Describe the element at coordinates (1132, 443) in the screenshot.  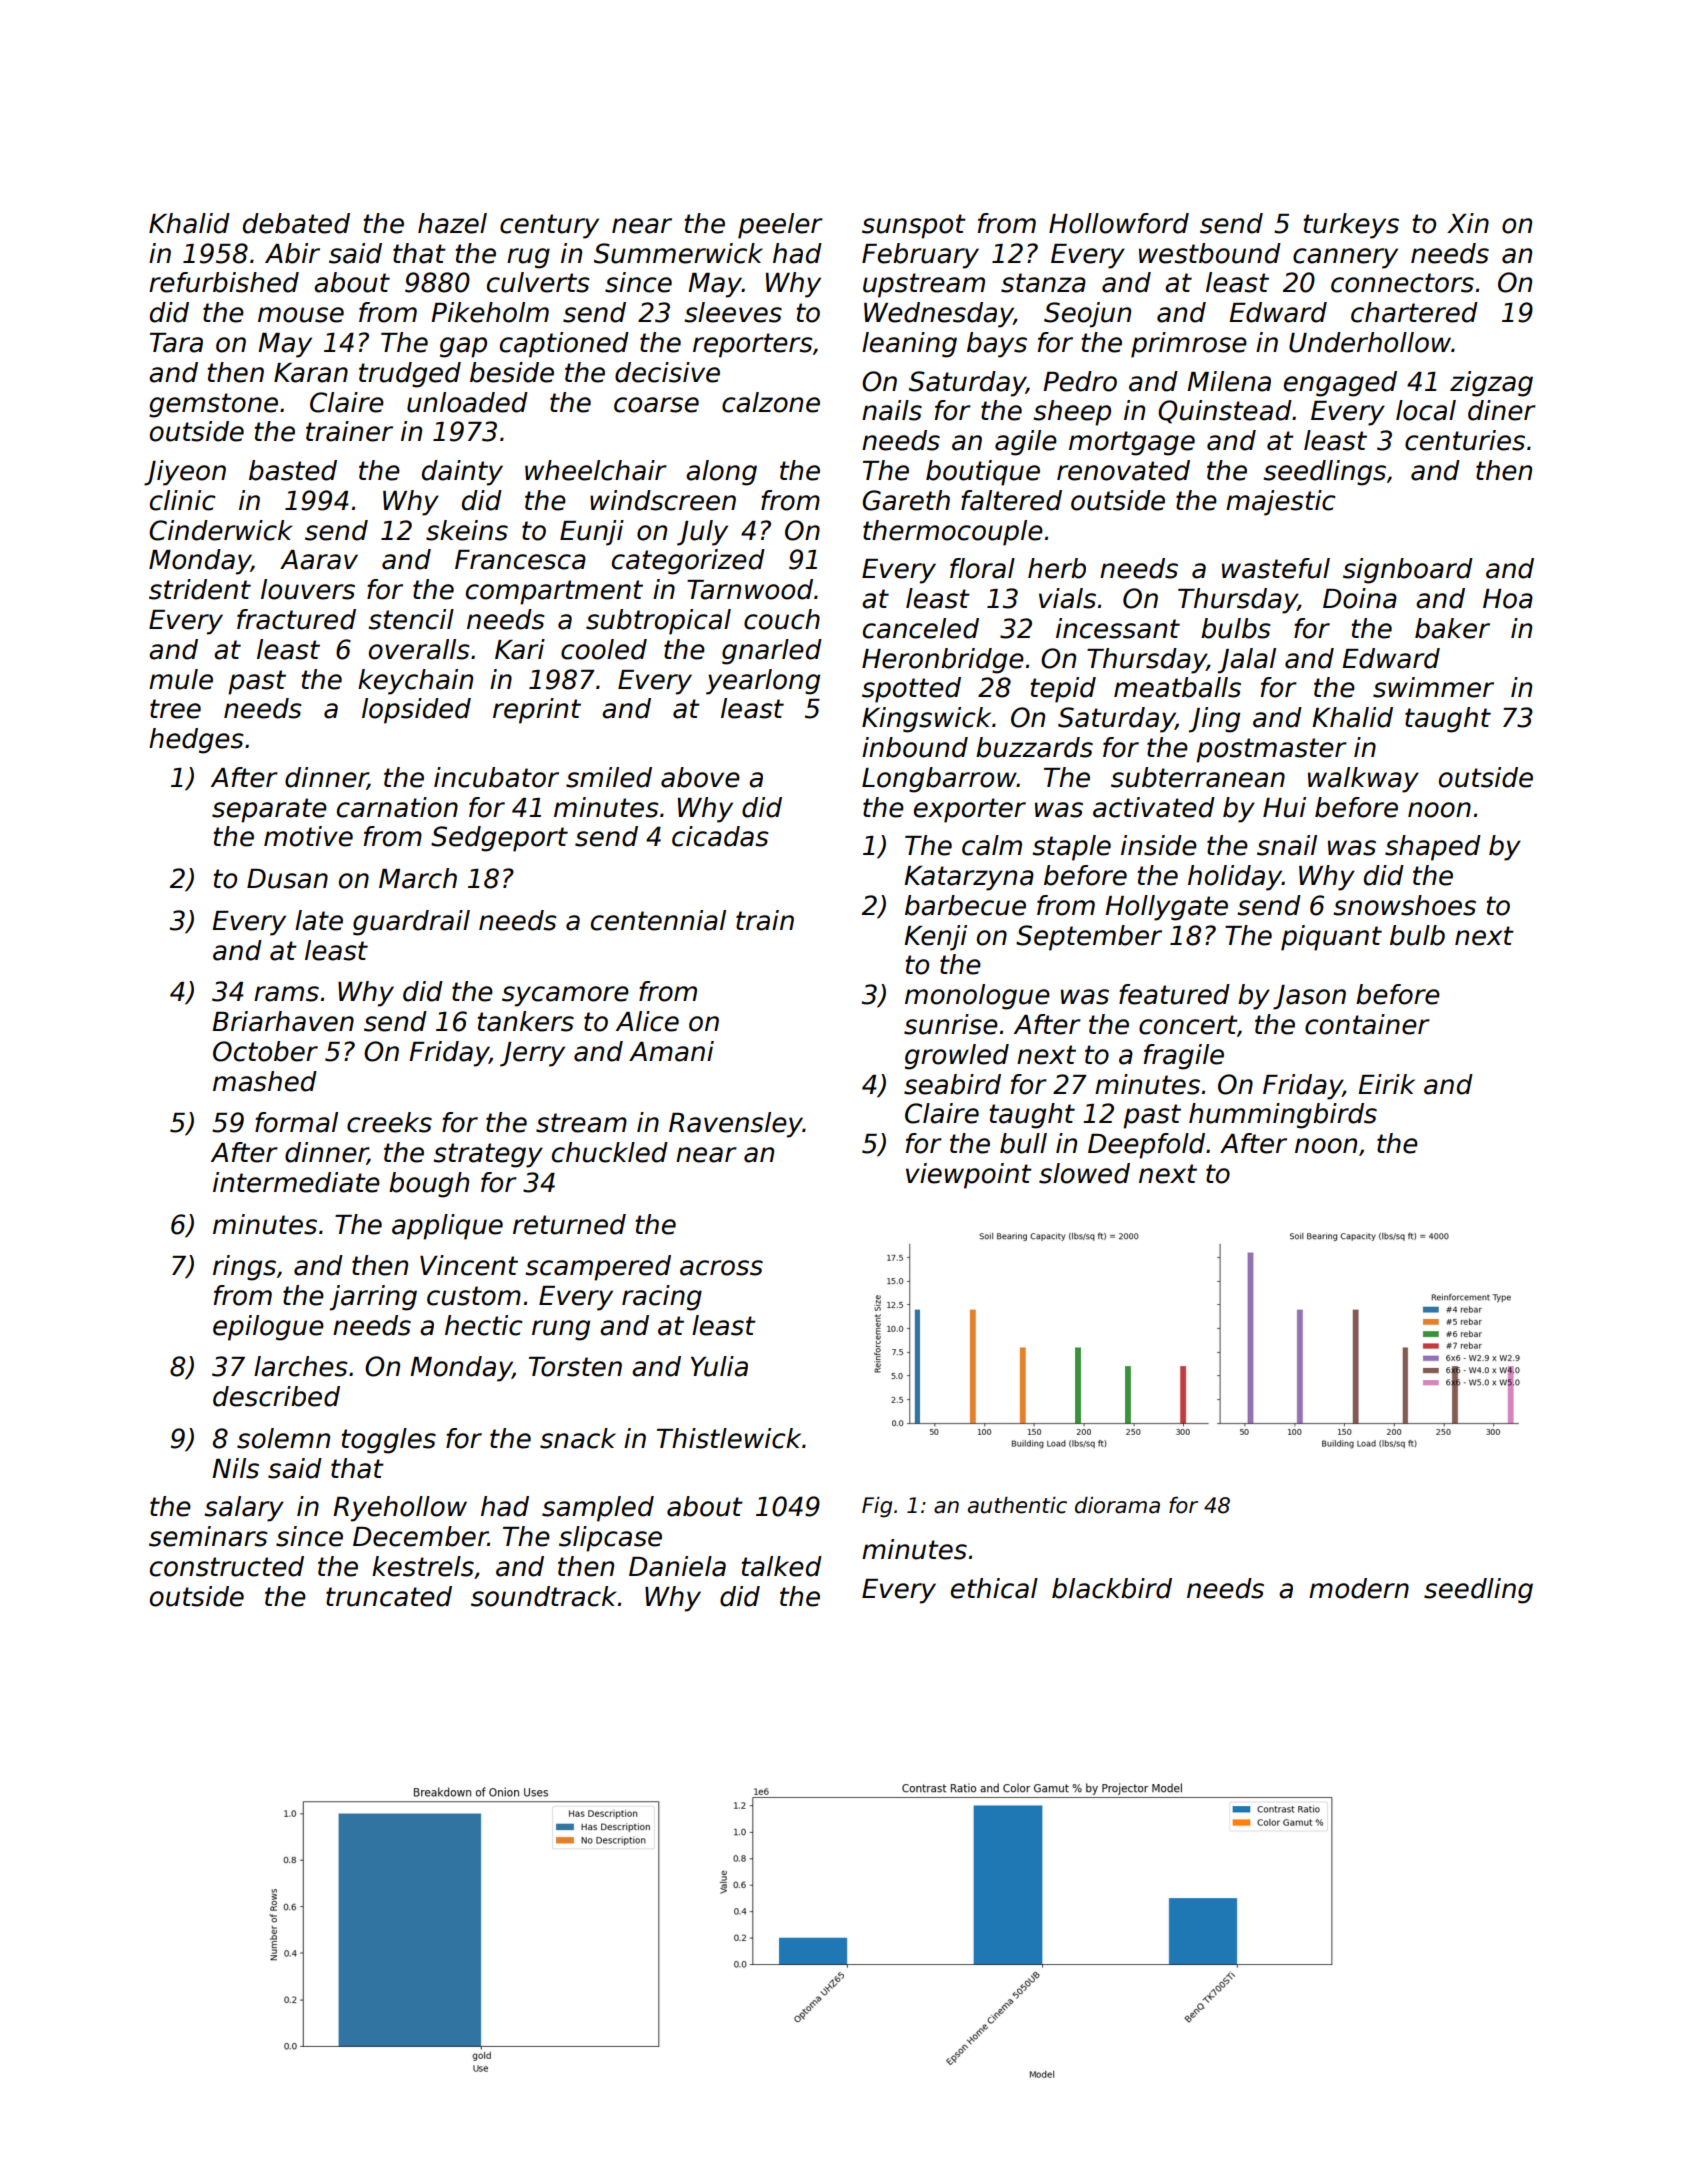
I see `mortgage` at that location.
